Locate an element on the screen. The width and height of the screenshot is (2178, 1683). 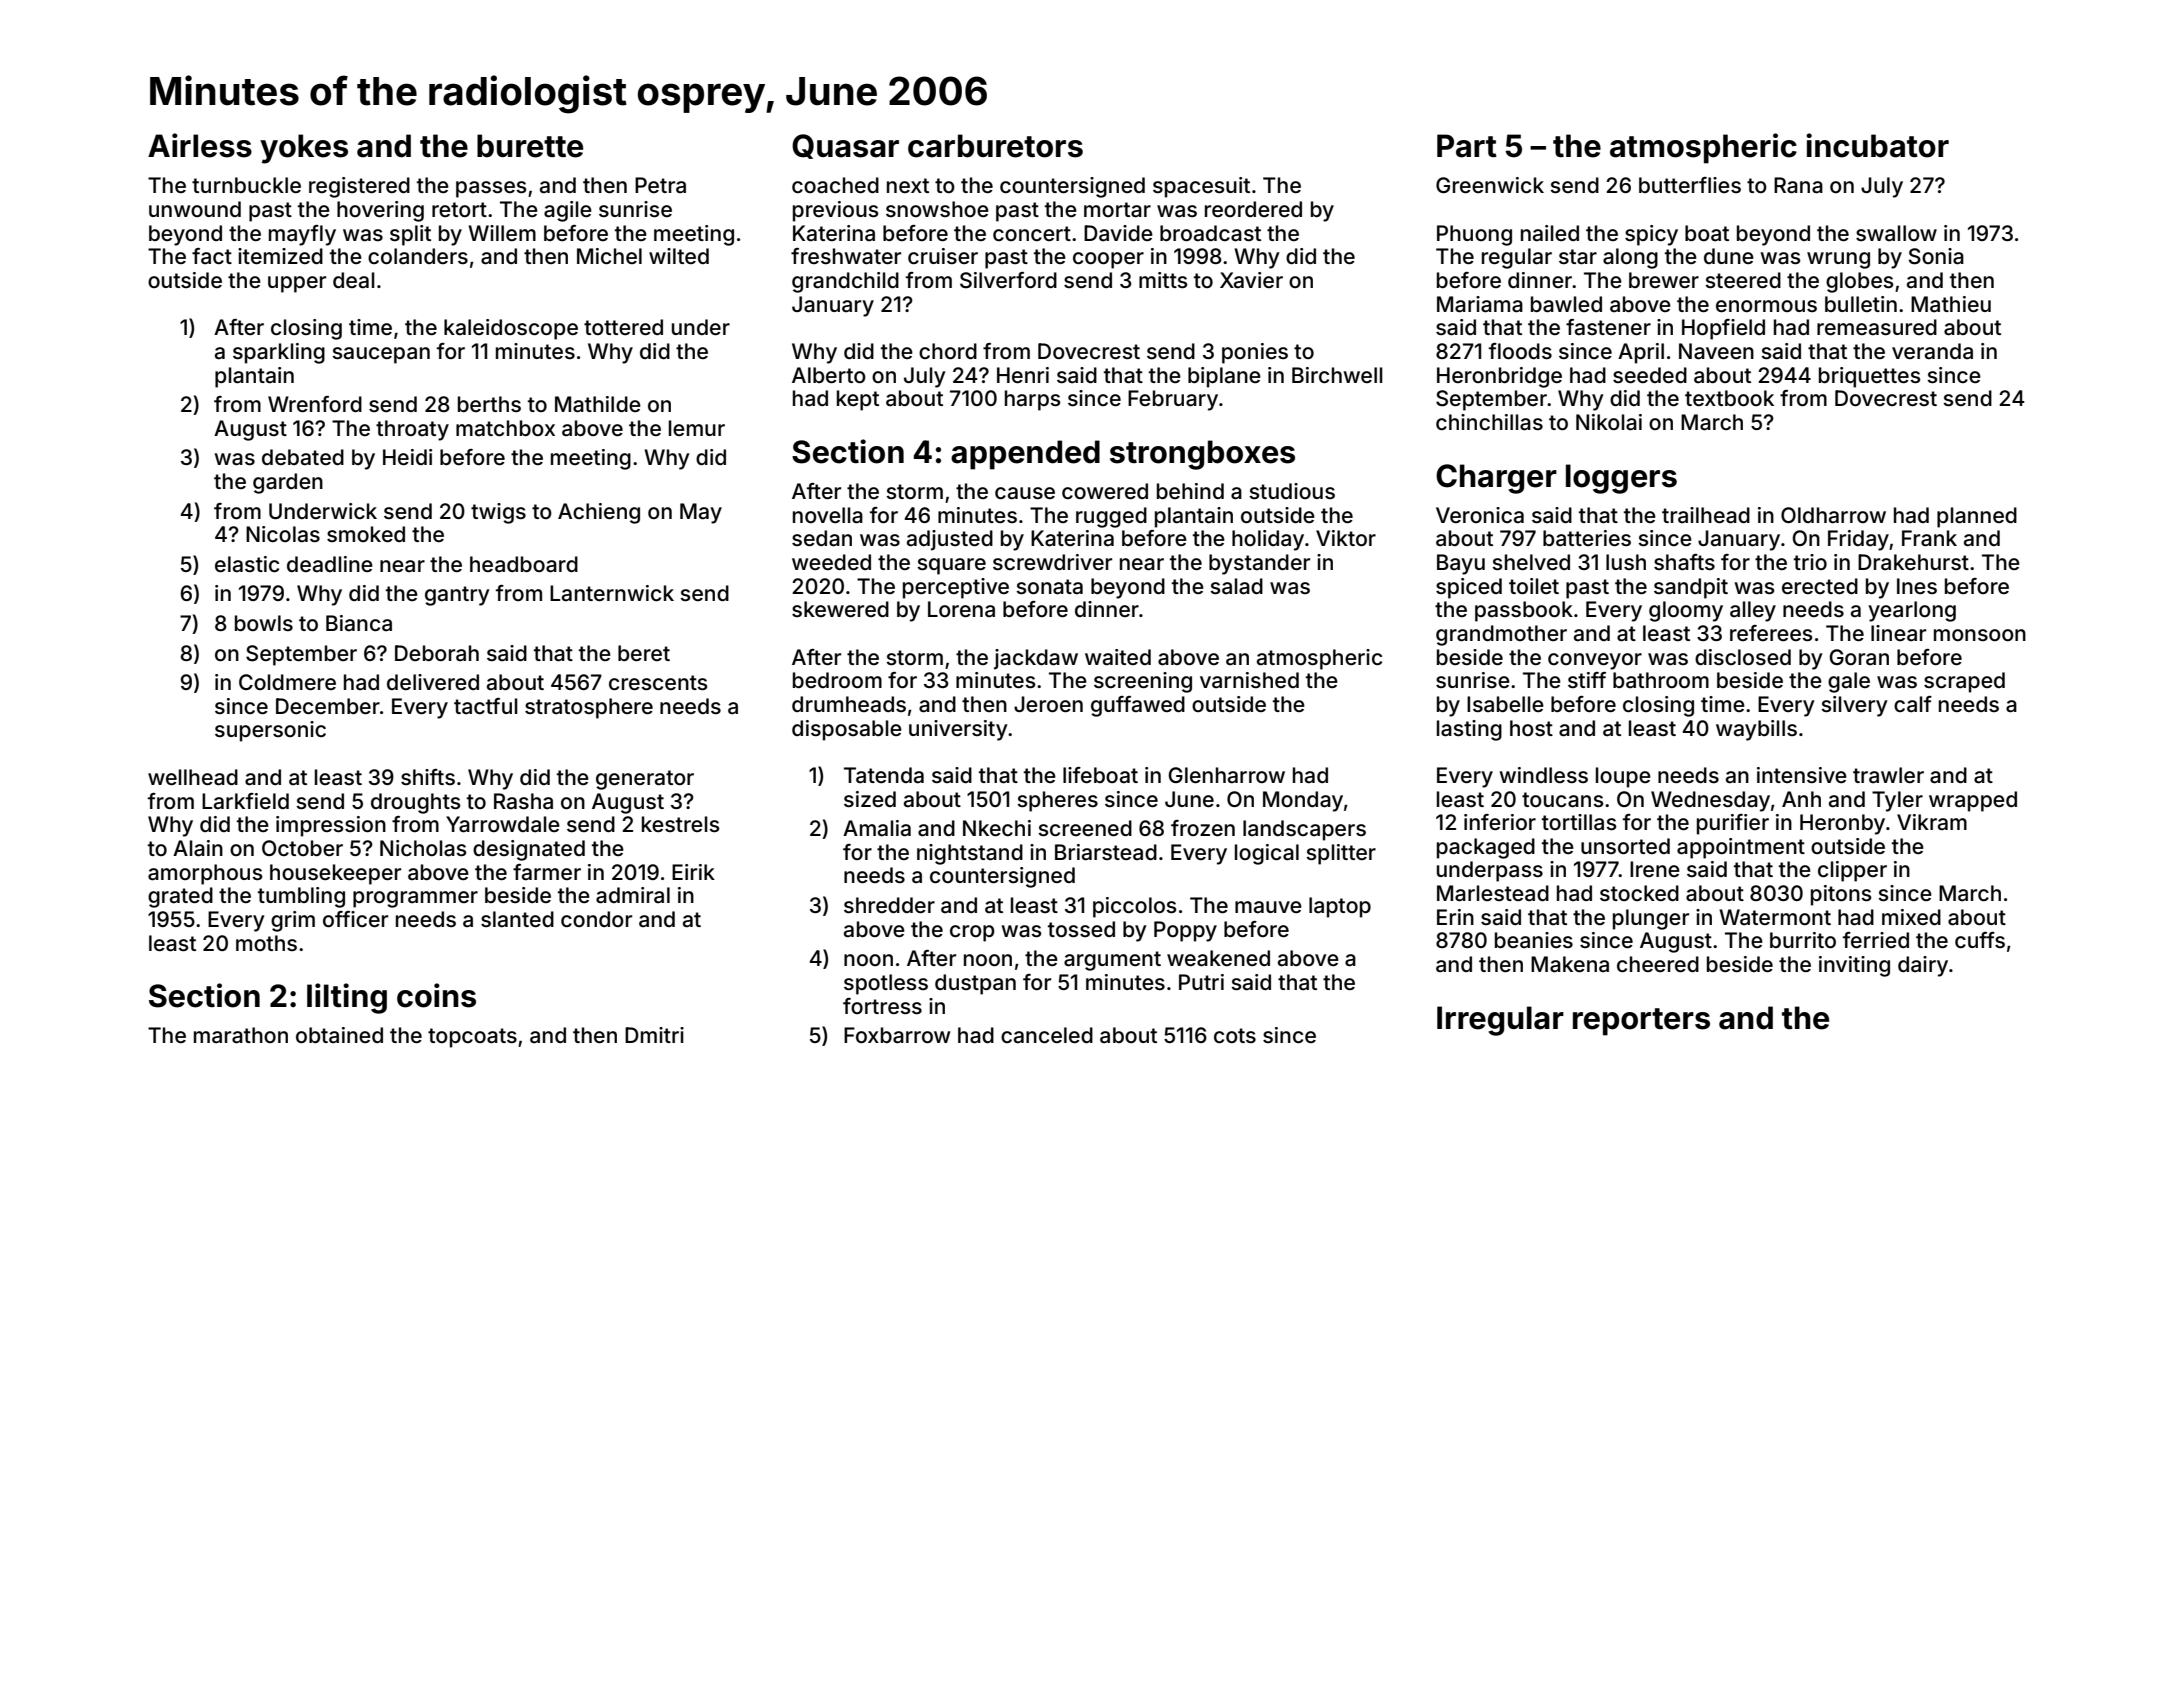
incubator is located at coordinates (1877, 145).
